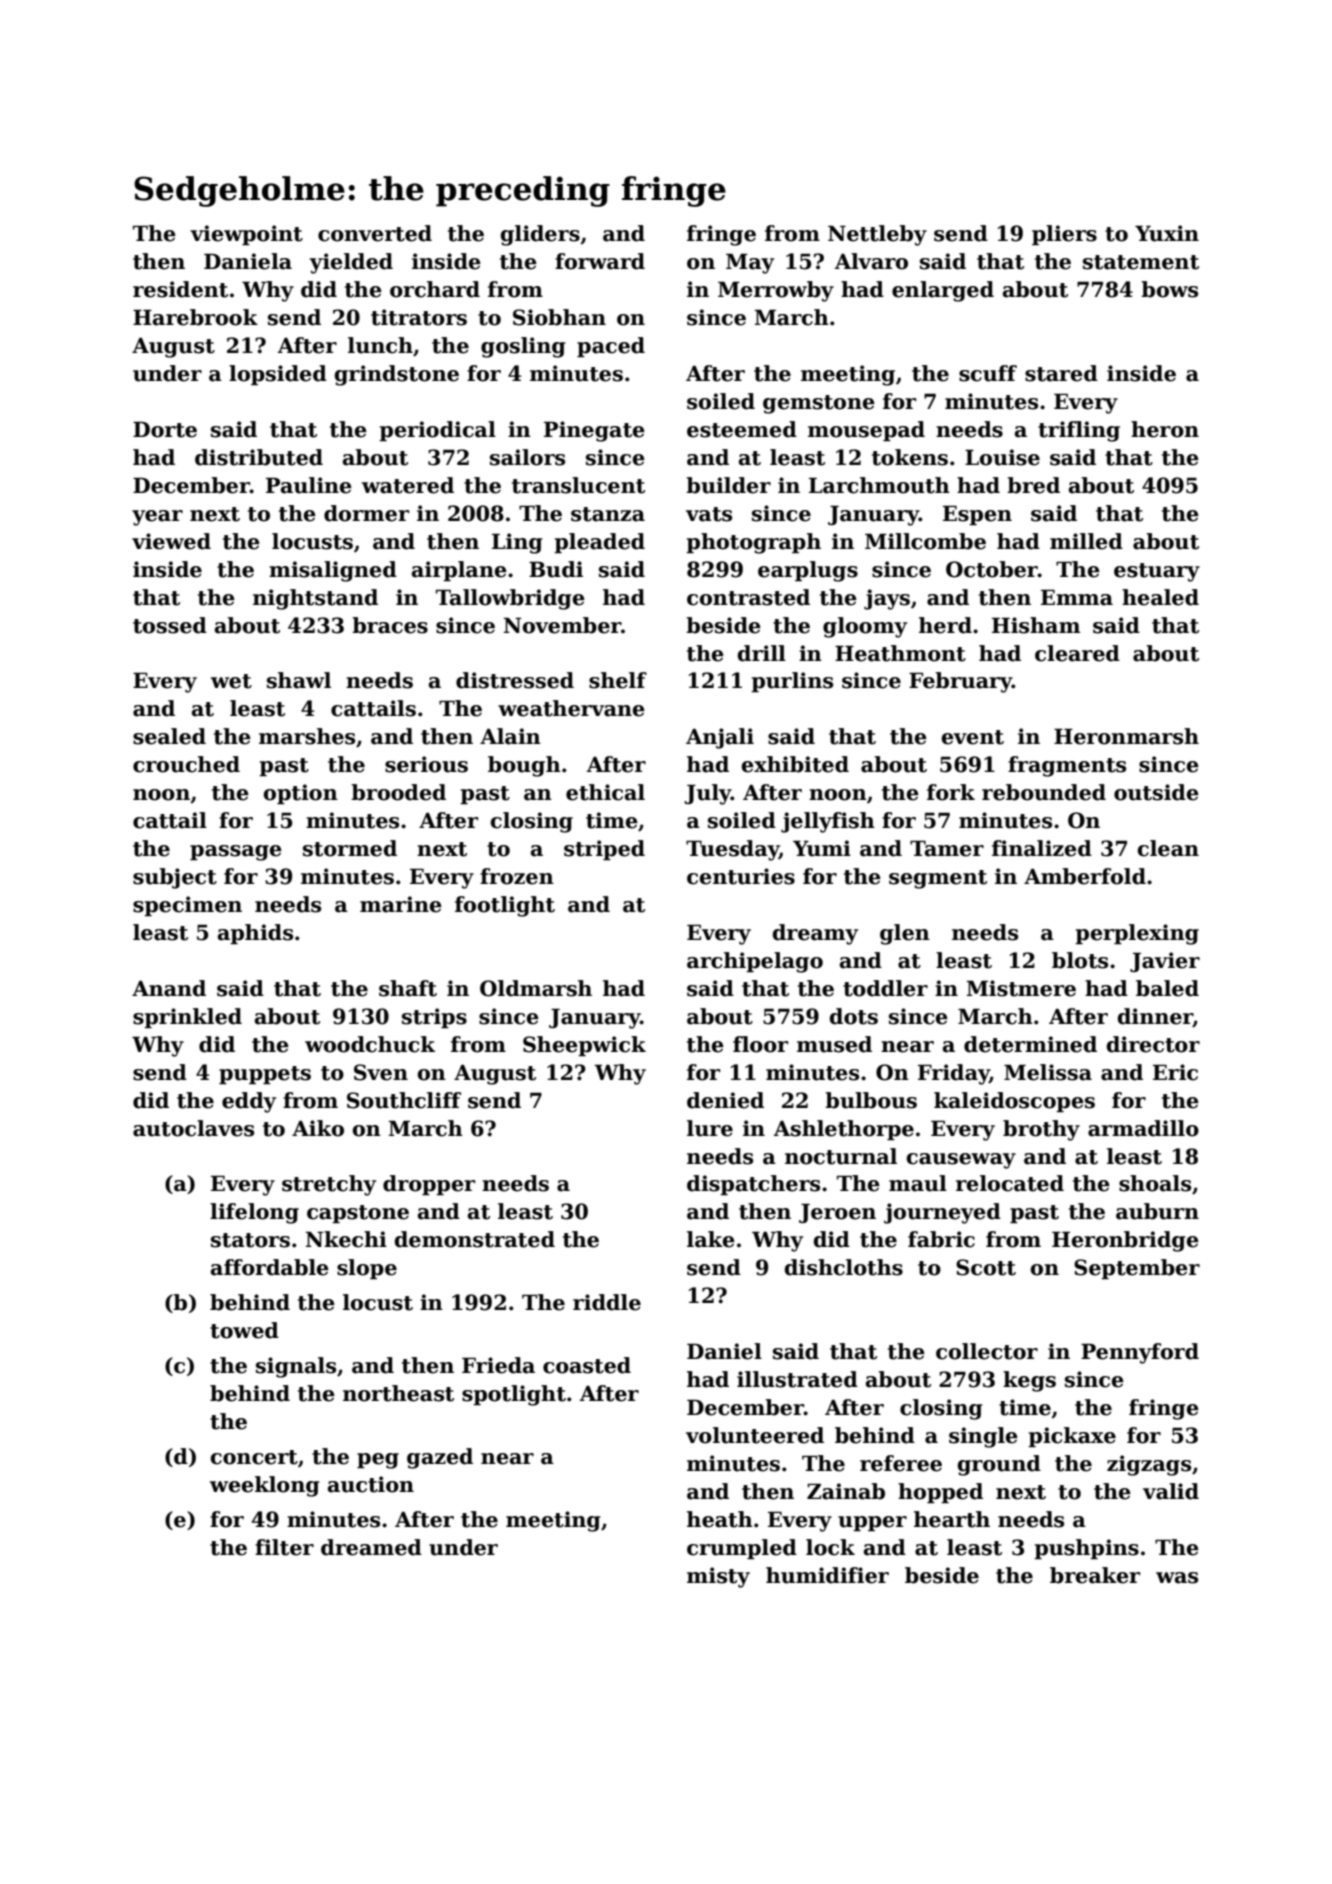 The width and height of the screenshot is (1332, 1884). Describe the element at coordinates (1064, 235) in the screenshot. I see `pliers` at that location.
